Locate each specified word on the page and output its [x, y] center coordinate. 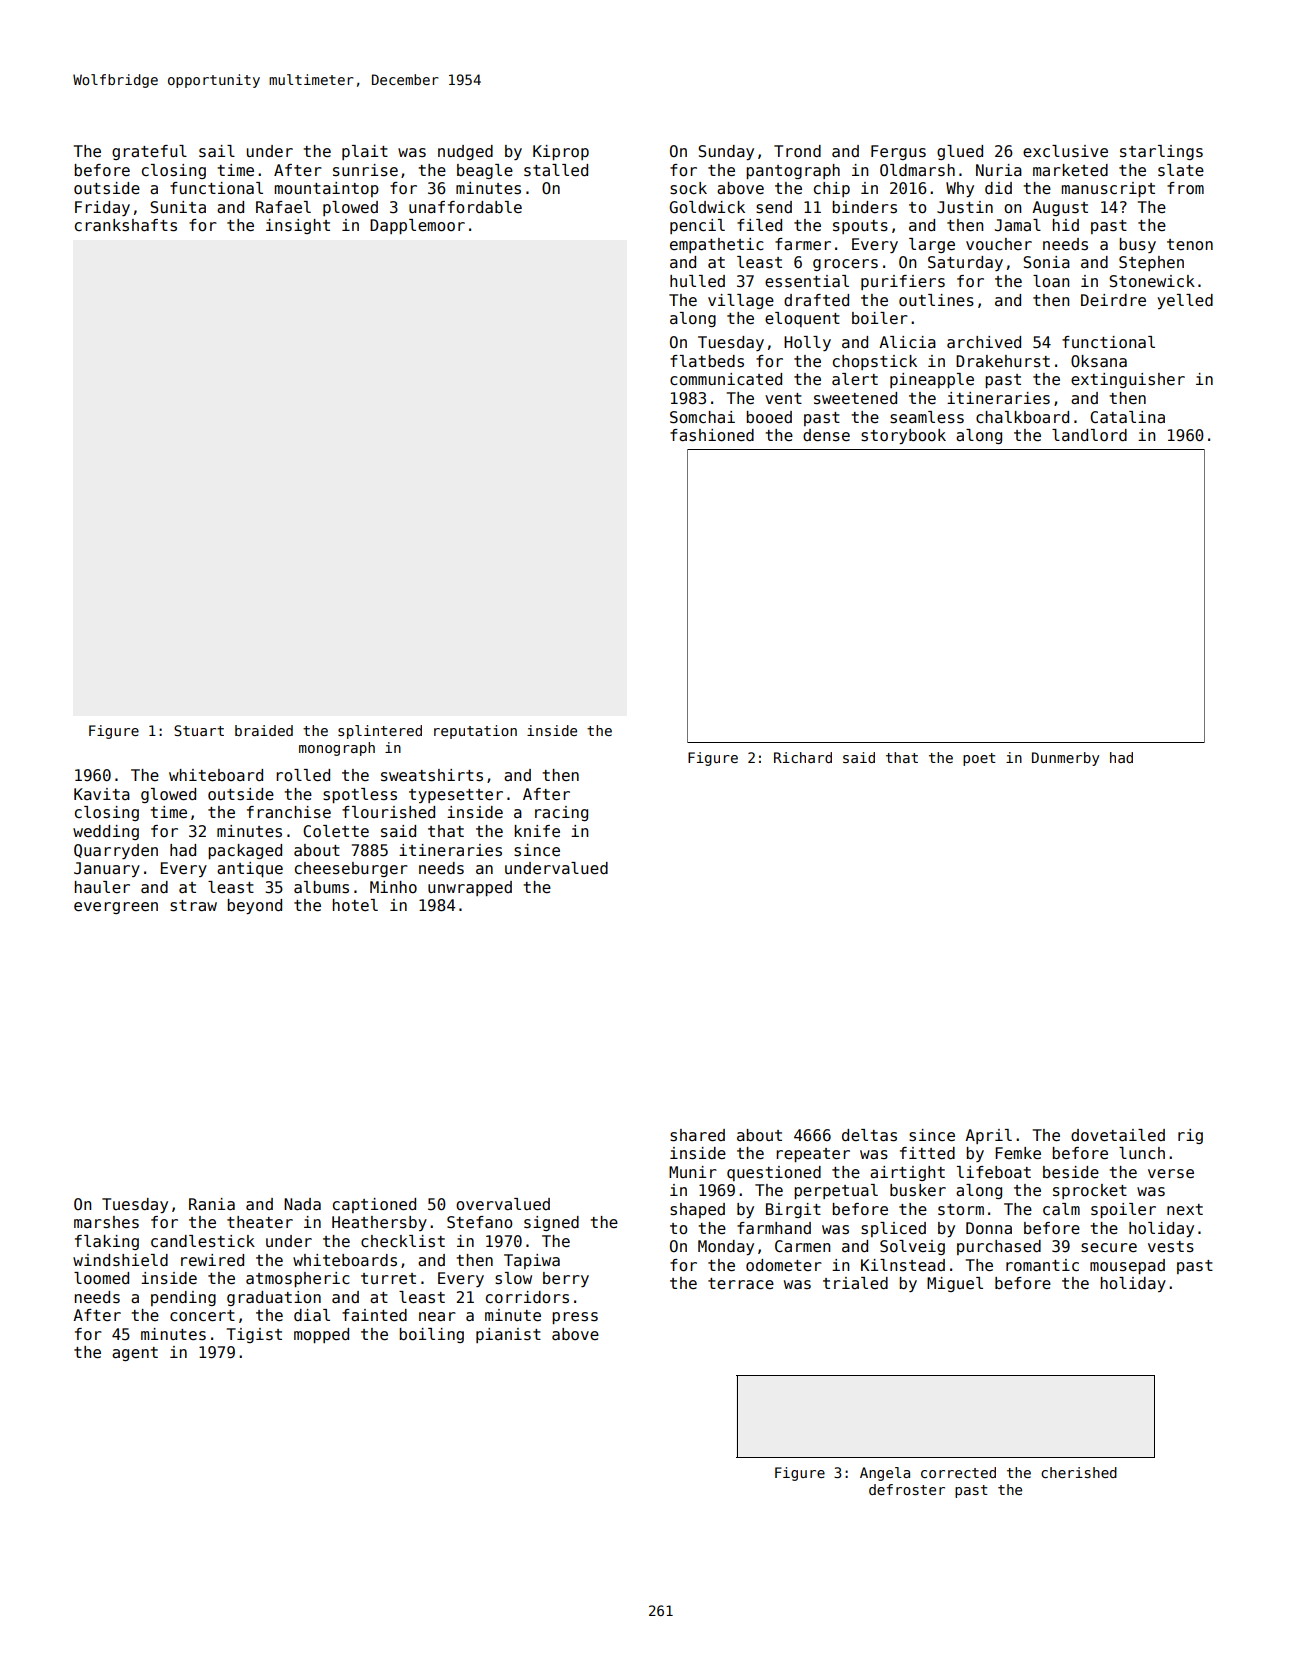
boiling [431, 1335]
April [988, 1136]
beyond [254, 906]
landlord [1089, 435]
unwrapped [470, 888]
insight [298, 226]
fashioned [712, 435]
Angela [885, 1474]
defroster [907, 1489]
